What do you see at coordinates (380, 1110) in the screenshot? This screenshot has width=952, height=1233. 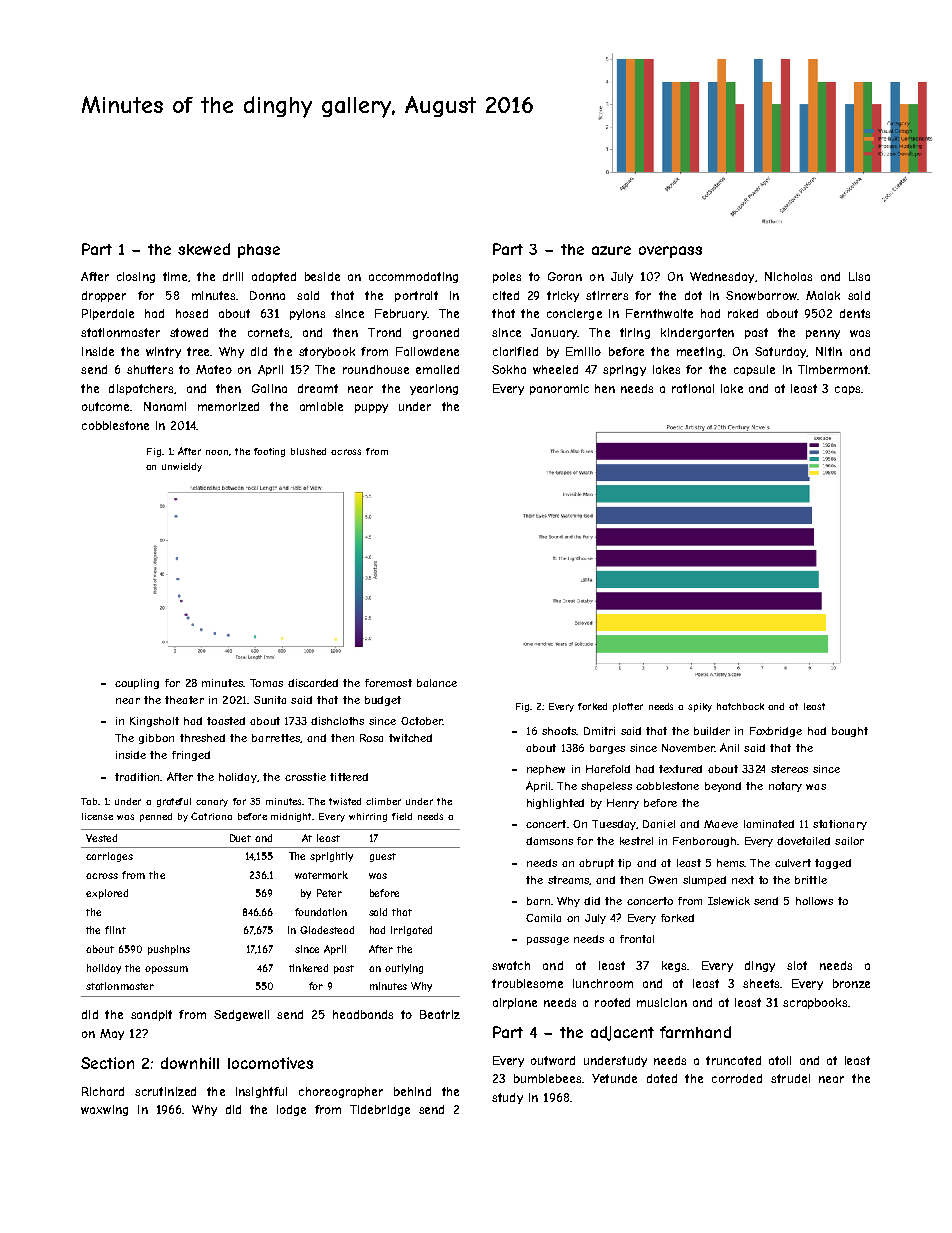 I see `Tidebridge` at bounding box center [380, 1110].
